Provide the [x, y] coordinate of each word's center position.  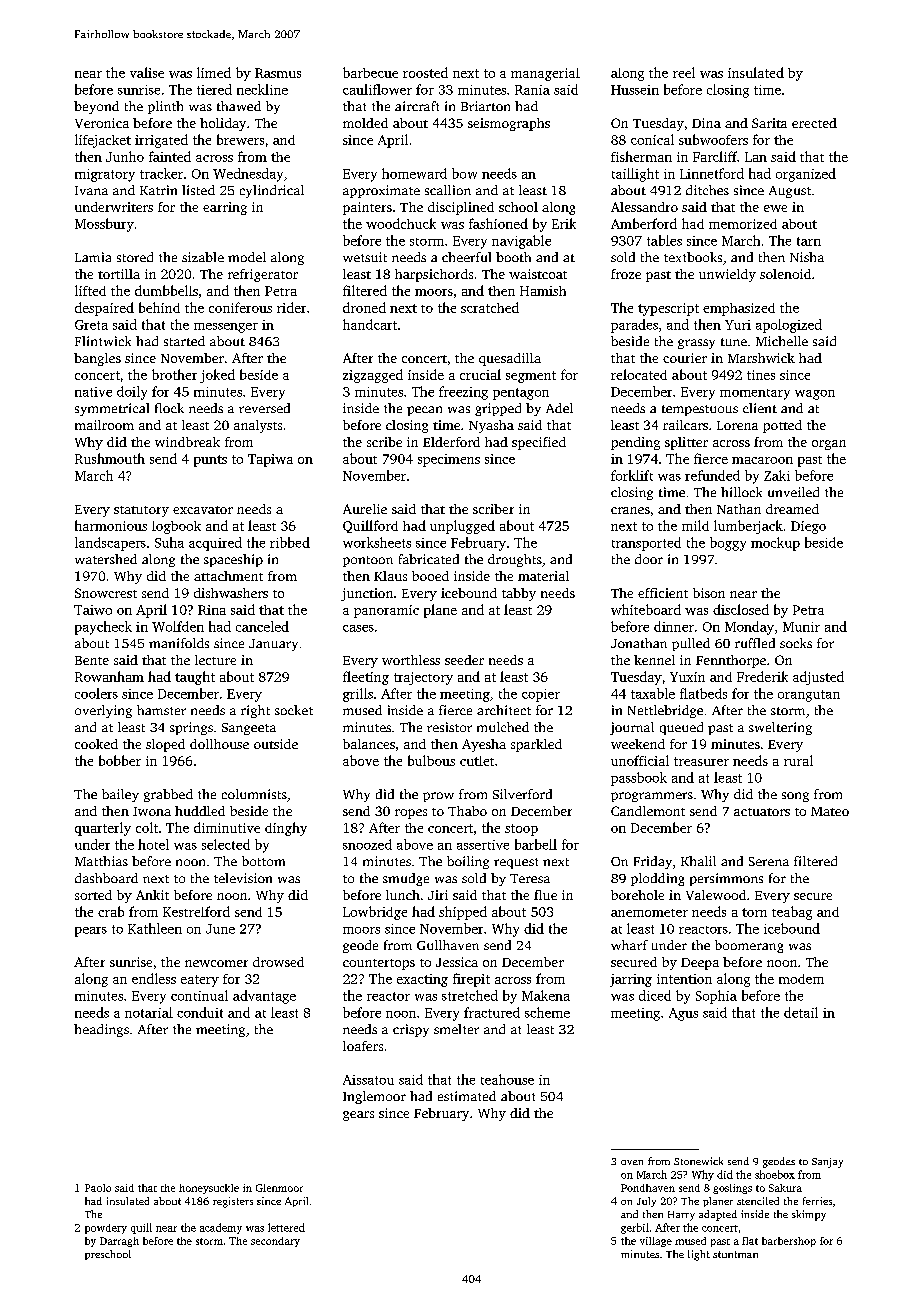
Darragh [119, 1242]
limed [214, 72]
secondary [275, 1242]
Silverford [522, 794]
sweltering [780, 728]
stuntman [735, 1254]
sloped [165, 745]
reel [684, 72]
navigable [521, 242]
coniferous [240, 307]
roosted [425, 72]
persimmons [726, 879]
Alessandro [644, 207]
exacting [422, 980]
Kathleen [155, 928]
